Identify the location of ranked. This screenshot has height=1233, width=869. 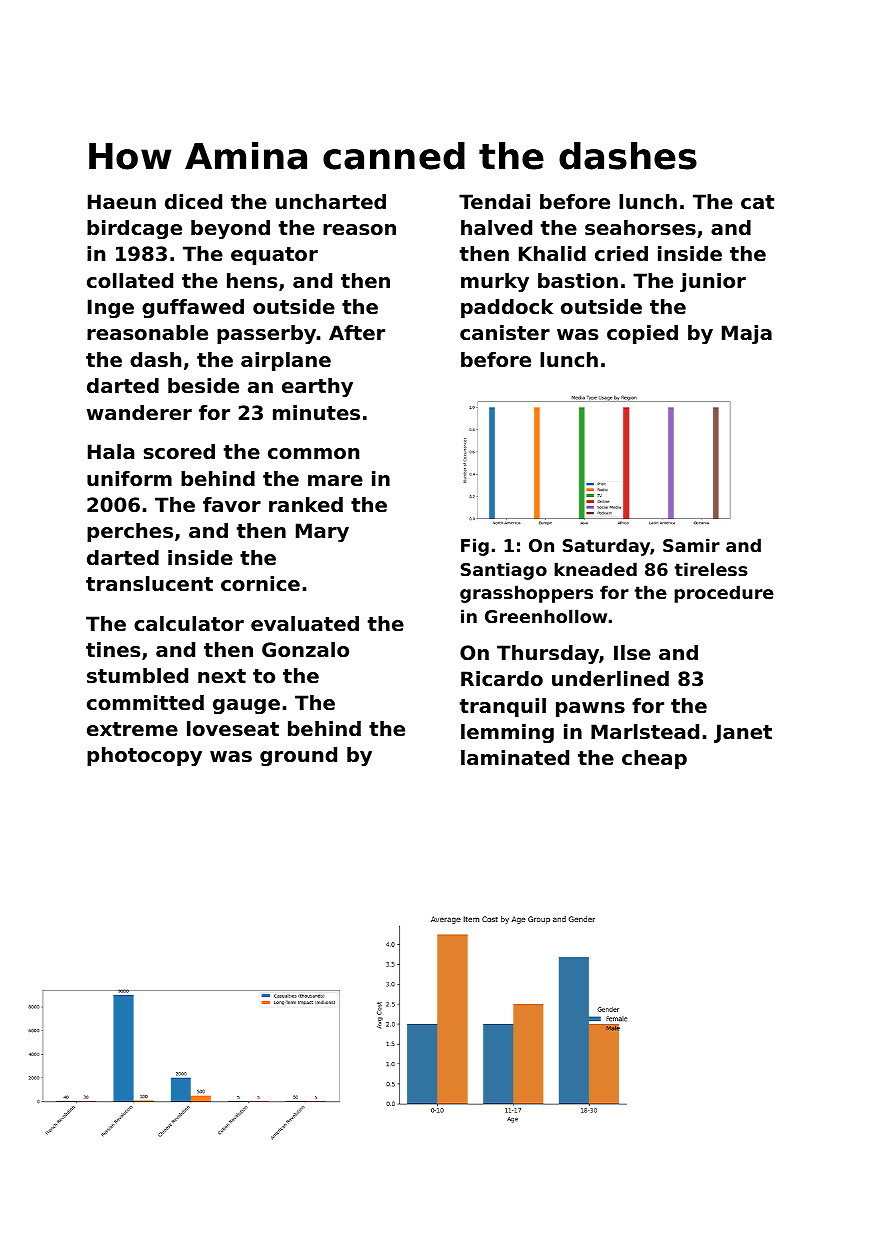
(306, 505).
